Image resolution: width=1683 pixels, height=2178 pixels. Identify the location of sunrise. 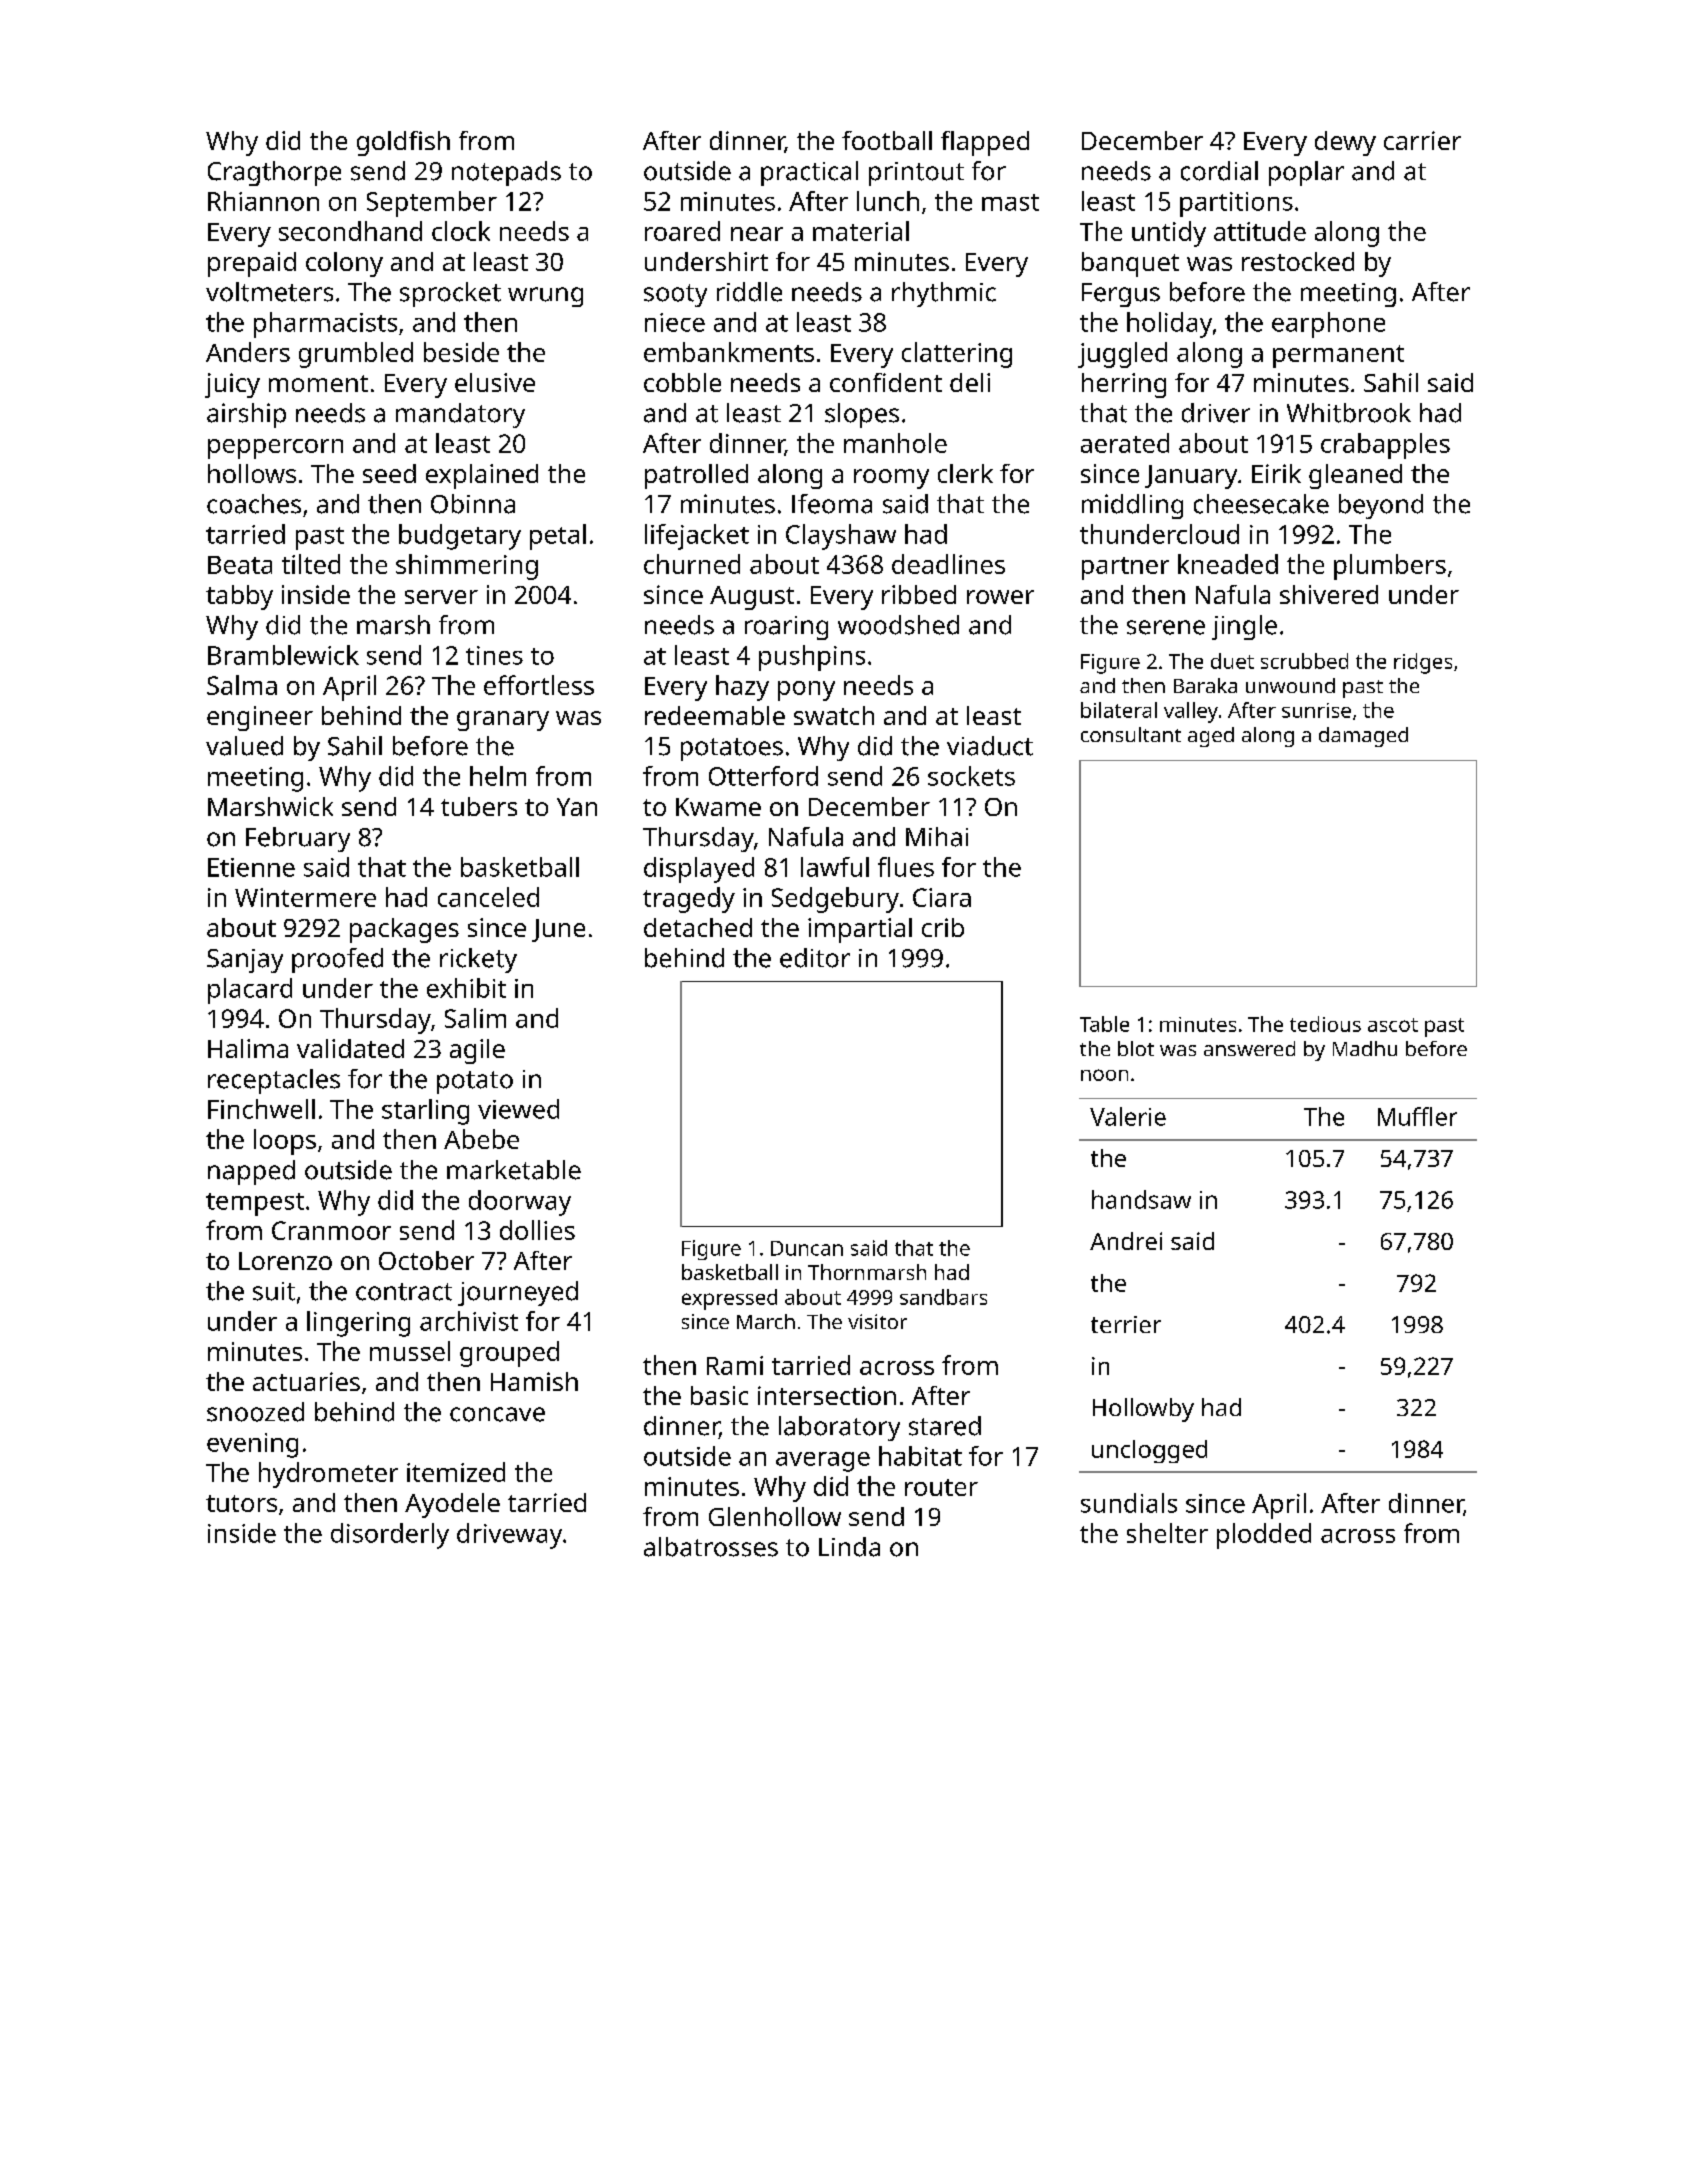
(1316, 710).
